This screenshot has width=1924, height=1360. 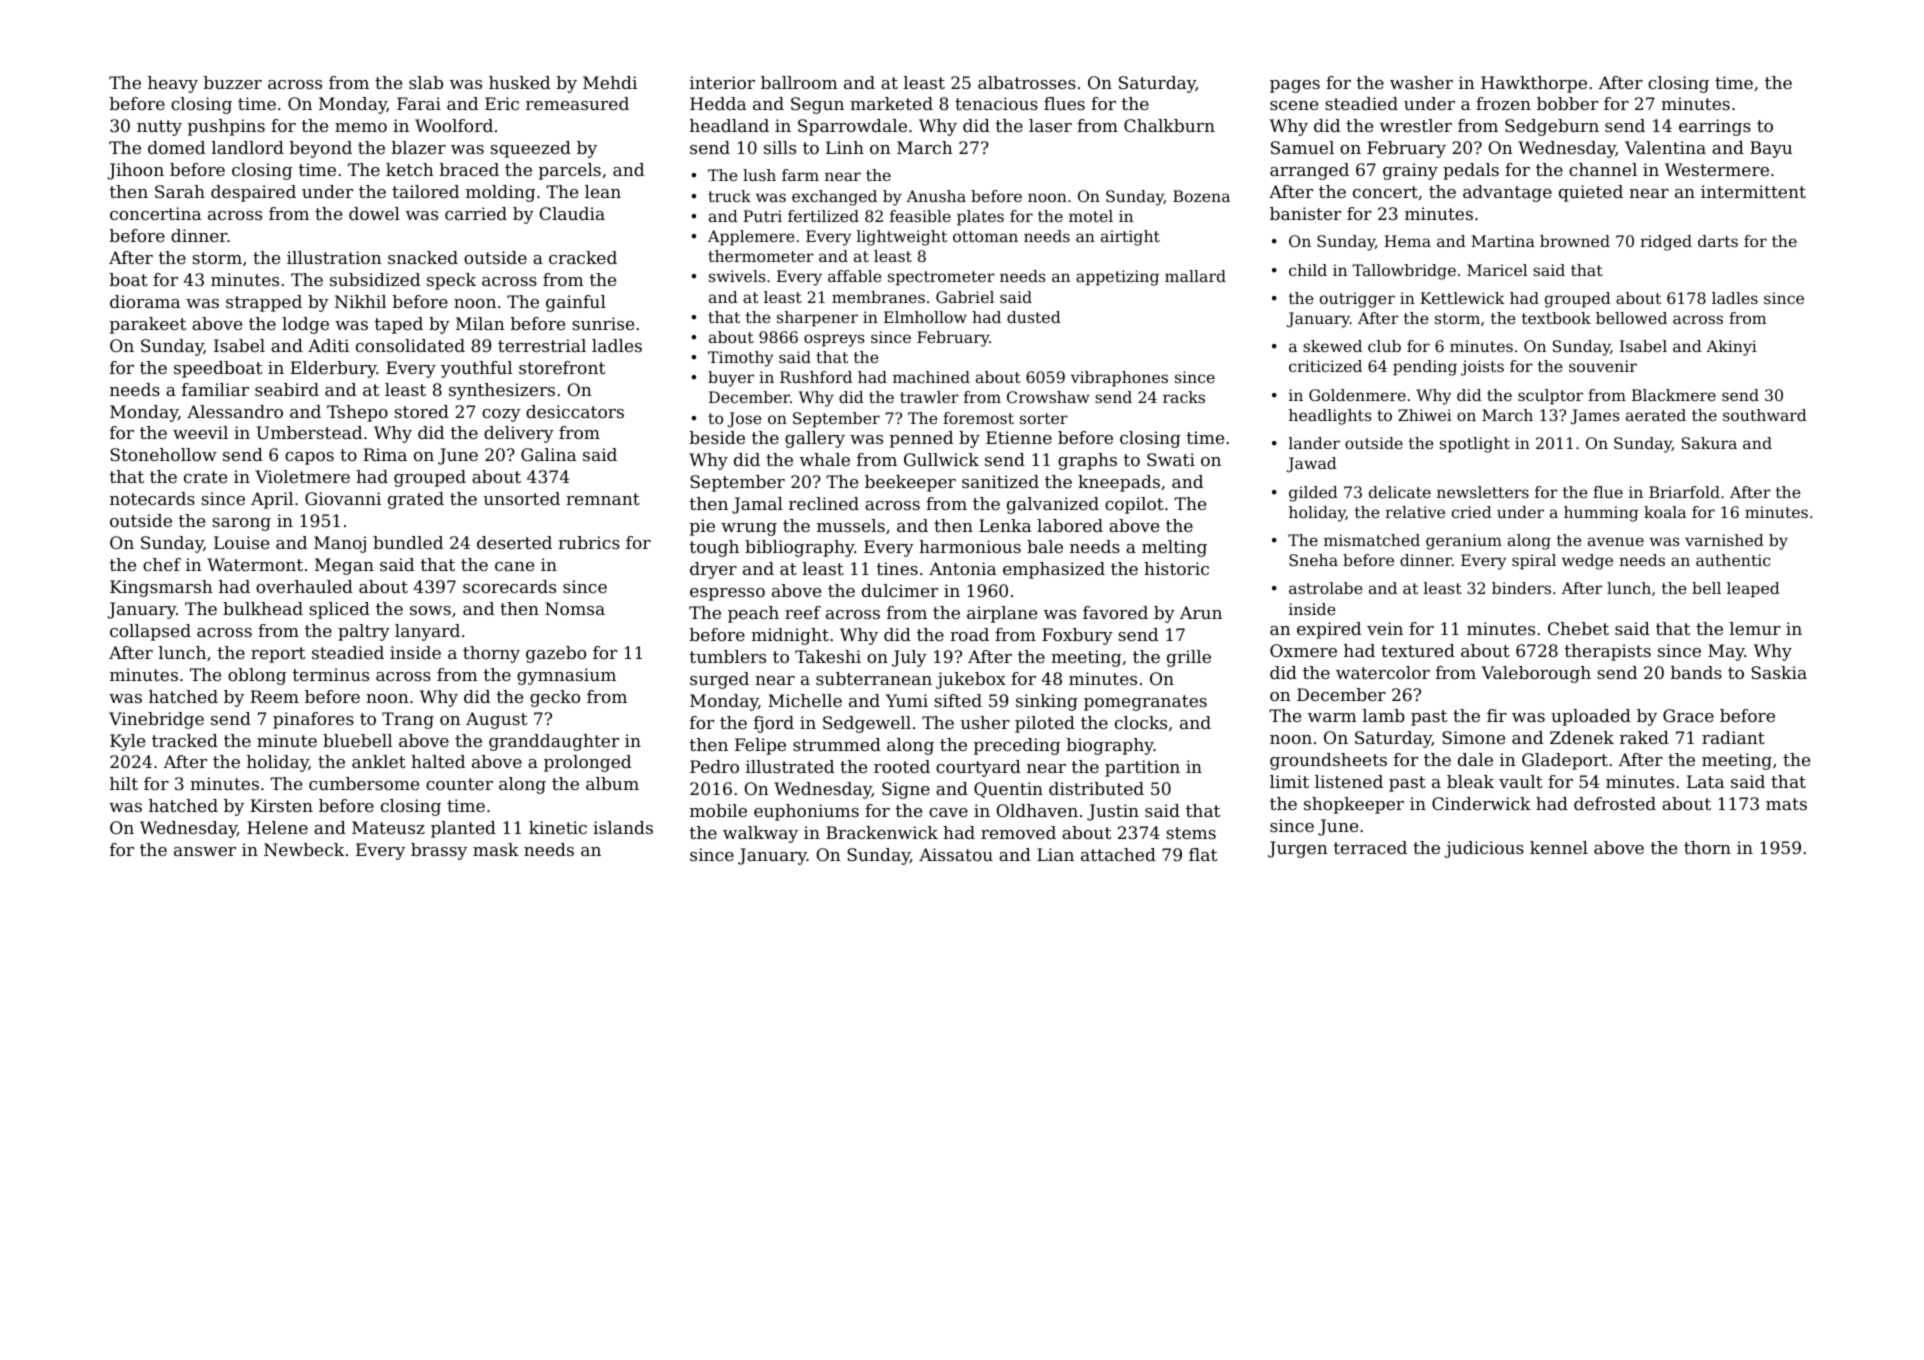 What do you see at coordinates (215, 389) in the screenshot?
I see `familiar` at bounding box center [215, 389].
